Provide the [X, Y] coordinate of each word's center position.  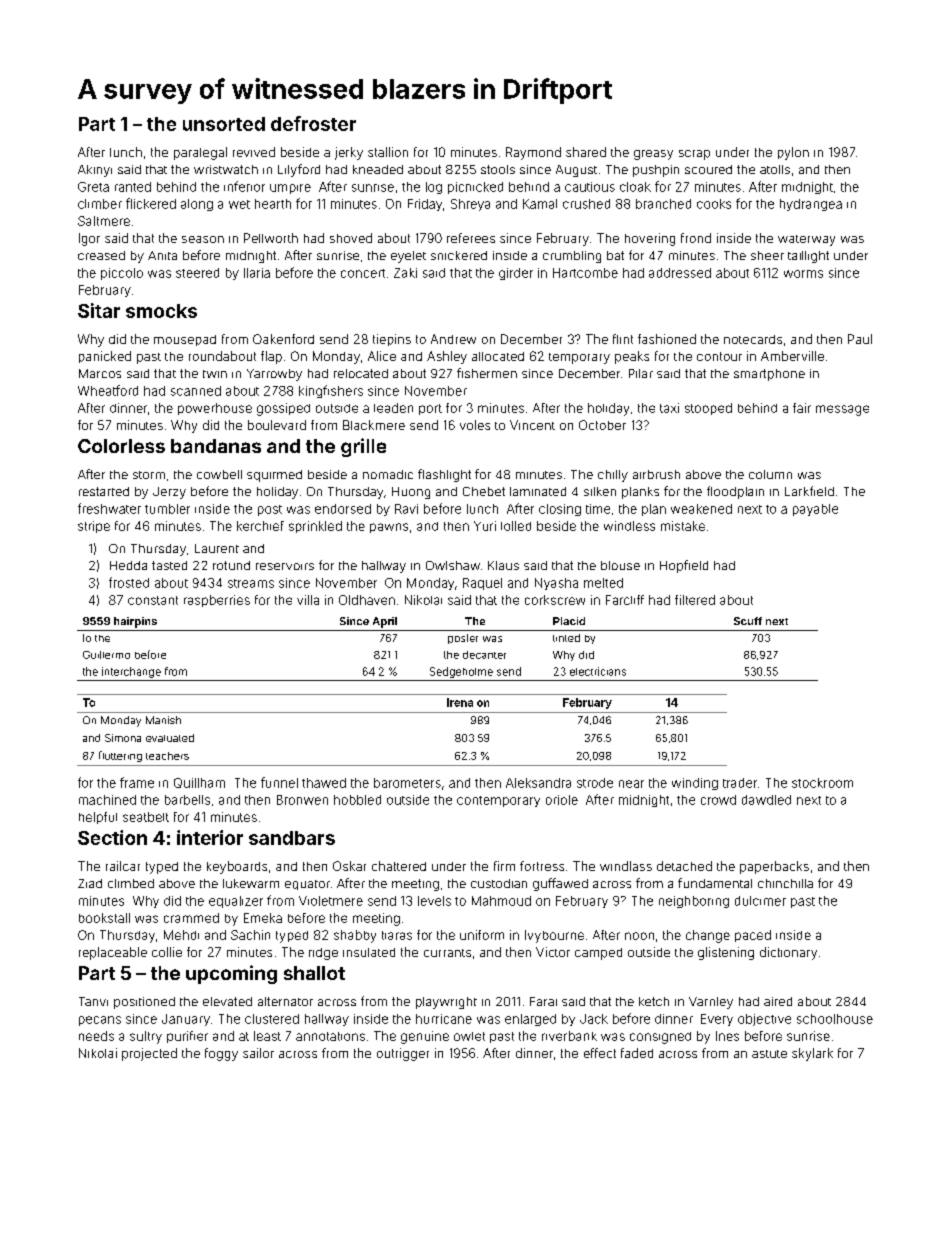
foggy [221, 1054]
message [842, 410]
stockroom [822, 783]
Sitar [99, 310]
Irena [460, 702]
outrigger [403, 1054]
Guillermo [106, 655]
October [602, 425]
